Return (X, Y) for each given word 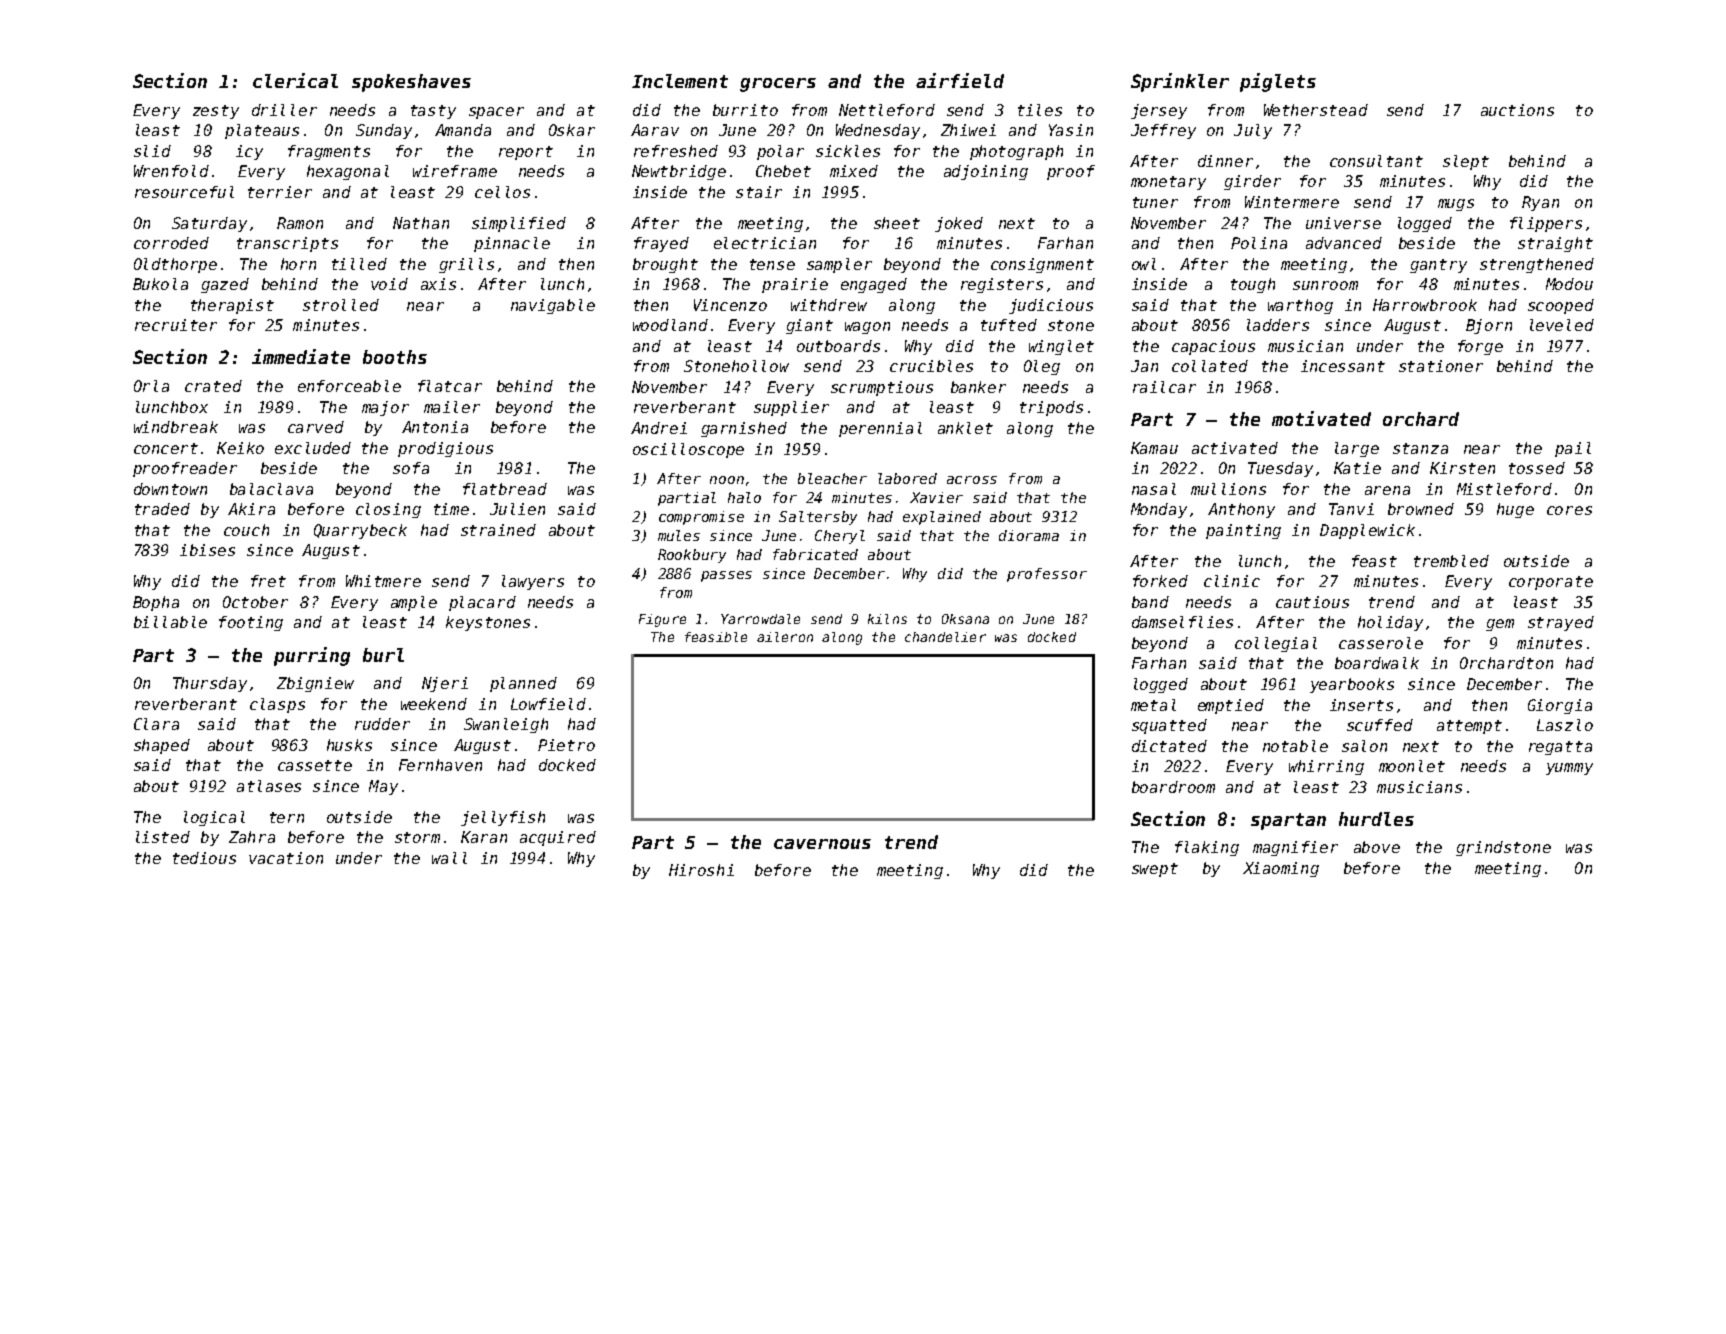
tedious (204, 858)
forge (1480, 347)
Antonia (435, 427)
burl (383, 655)
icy (249, 152)
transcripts (287, 244)
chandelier (945, 637)
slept (1466, 162)
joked (959, 224)
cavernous (822, 844)
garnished (744, 429)
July (1253, 131)
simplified (519, 224)
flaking (1207, 848)
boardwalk (1377, 663)
